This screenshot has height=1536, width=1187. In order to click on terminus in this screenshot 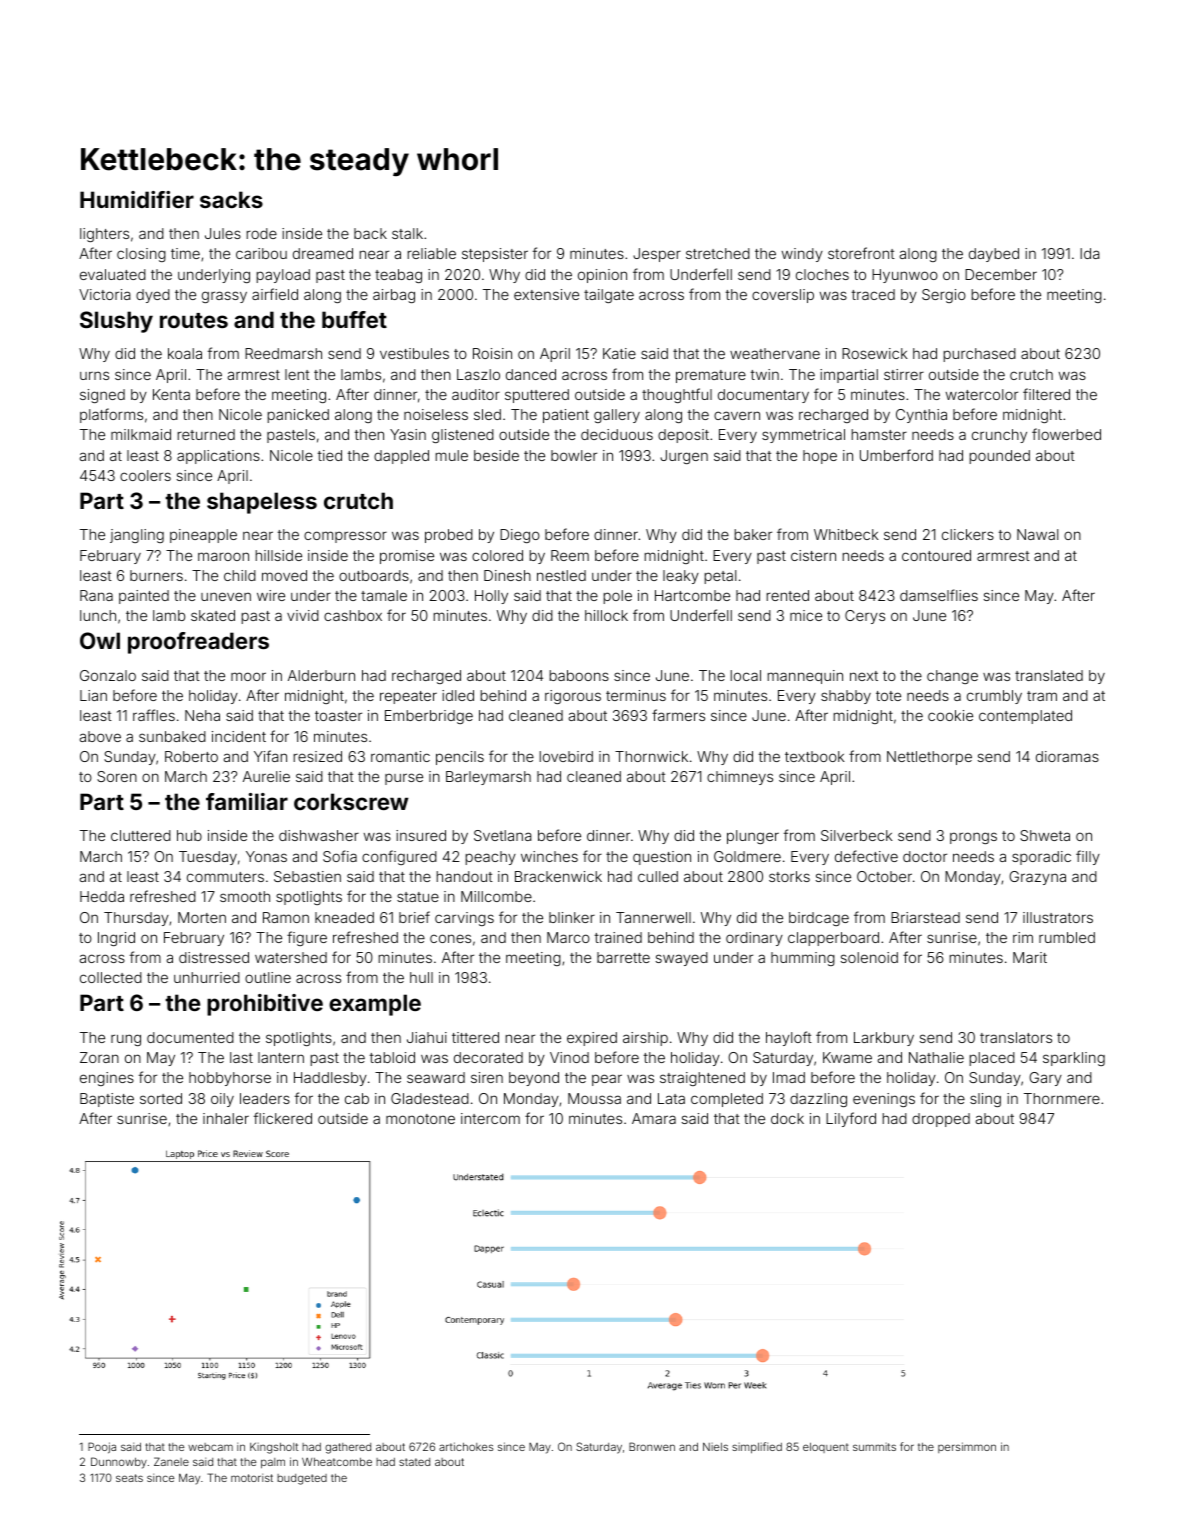, I will do `click(636, 695)`.
